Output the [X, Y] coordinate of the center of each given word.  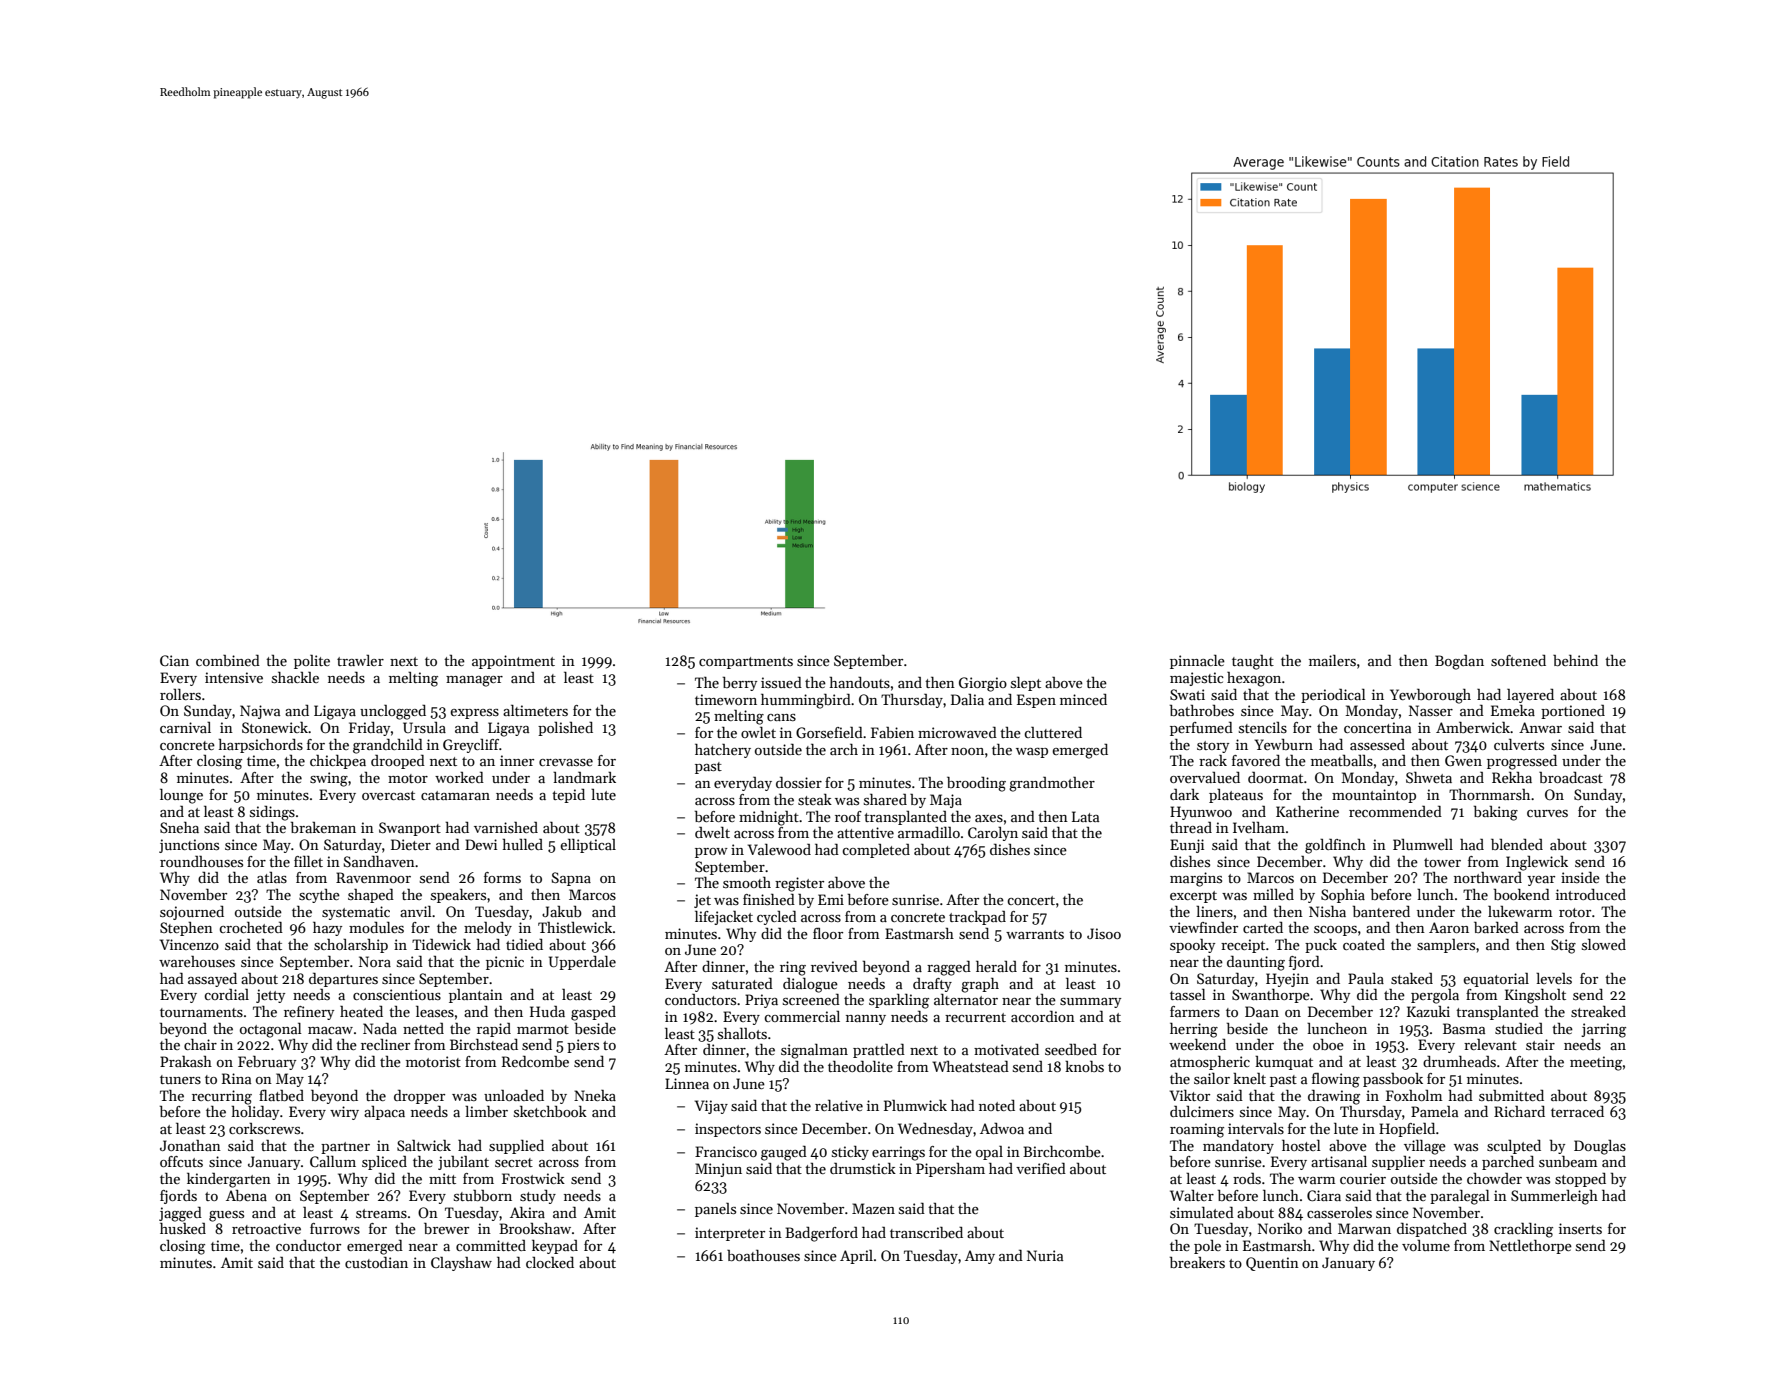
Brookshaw [535, 1228]
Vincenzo [189, 944]
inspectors [728, 1130]
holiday [255, 1113]
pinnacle [1197, 662]
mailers [1332, 660]
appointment [513, 662]
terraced [1577, 1111]
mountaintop [1374, 796]
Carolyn [993, 834]
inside [1580, 877]
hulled [522, 844]
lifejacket [724, 918]
